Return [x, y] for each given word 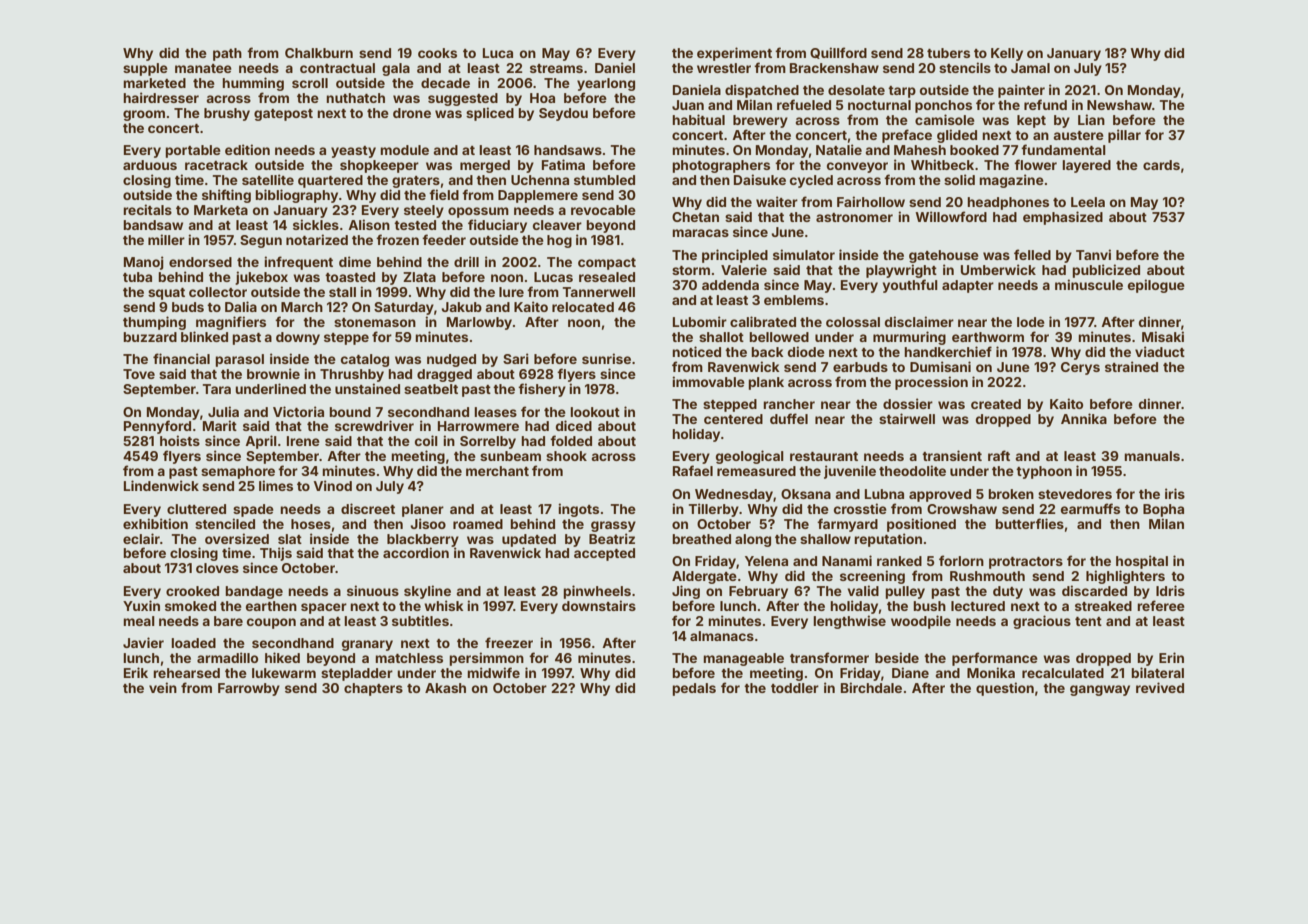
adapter [968, 286]
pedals [694, 689]
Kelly [1007, 54]
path [227, 54]
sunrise [606, 358]
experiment [734, 54]
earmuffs [1090, 508]
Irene [303, 441]
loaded [193, 643]
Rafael [693, 470]
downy [298, 338]
